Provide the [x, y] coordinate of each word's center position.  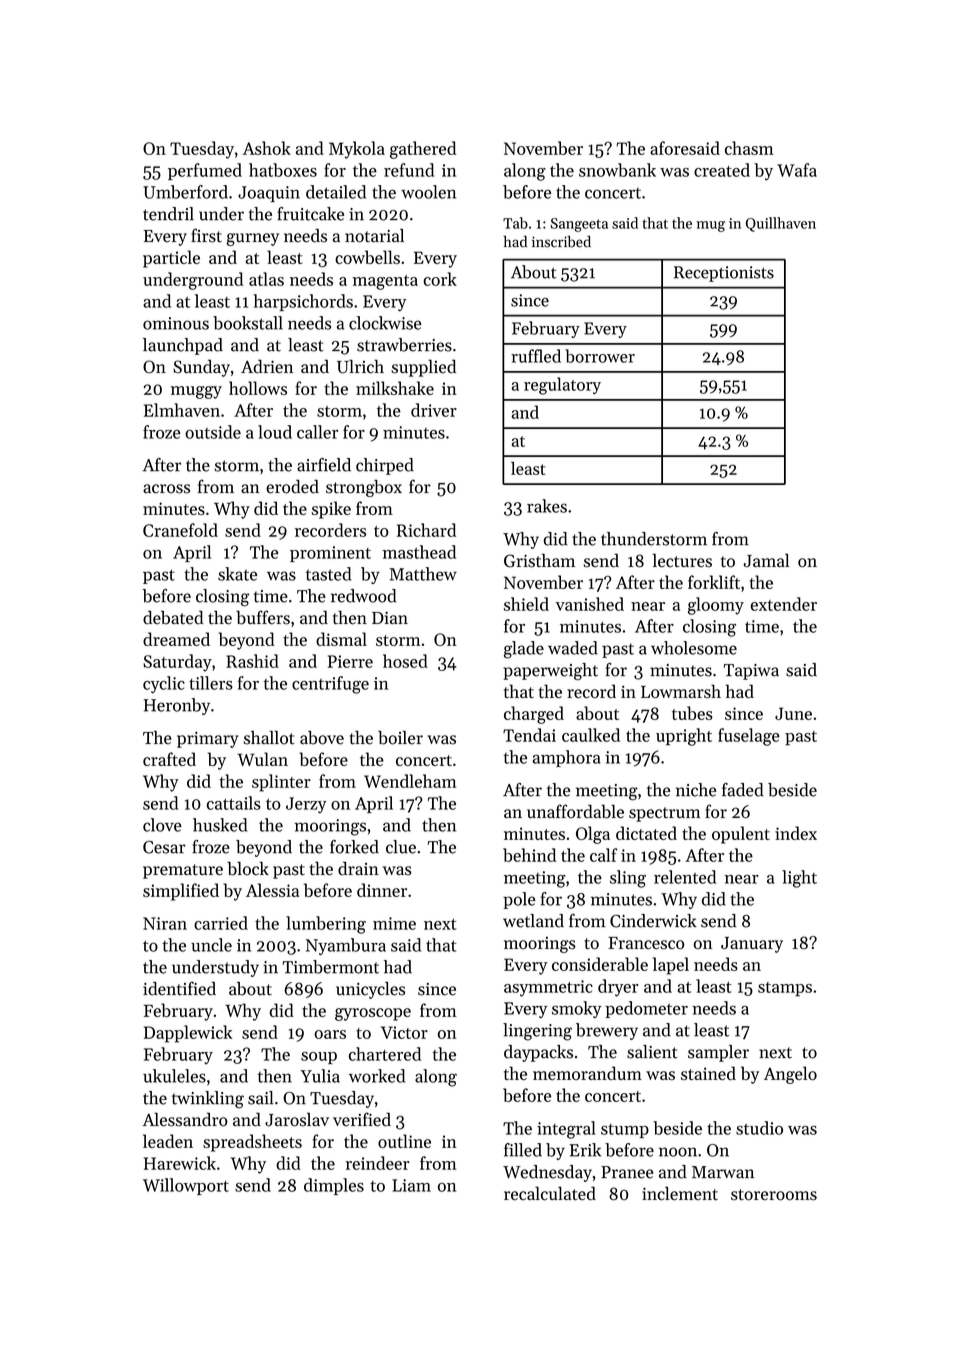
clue [401, 847]
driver [434, 410]
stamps [785, 989]
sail [261, 1098]
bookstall [248, 323]
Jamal [766, 561]
